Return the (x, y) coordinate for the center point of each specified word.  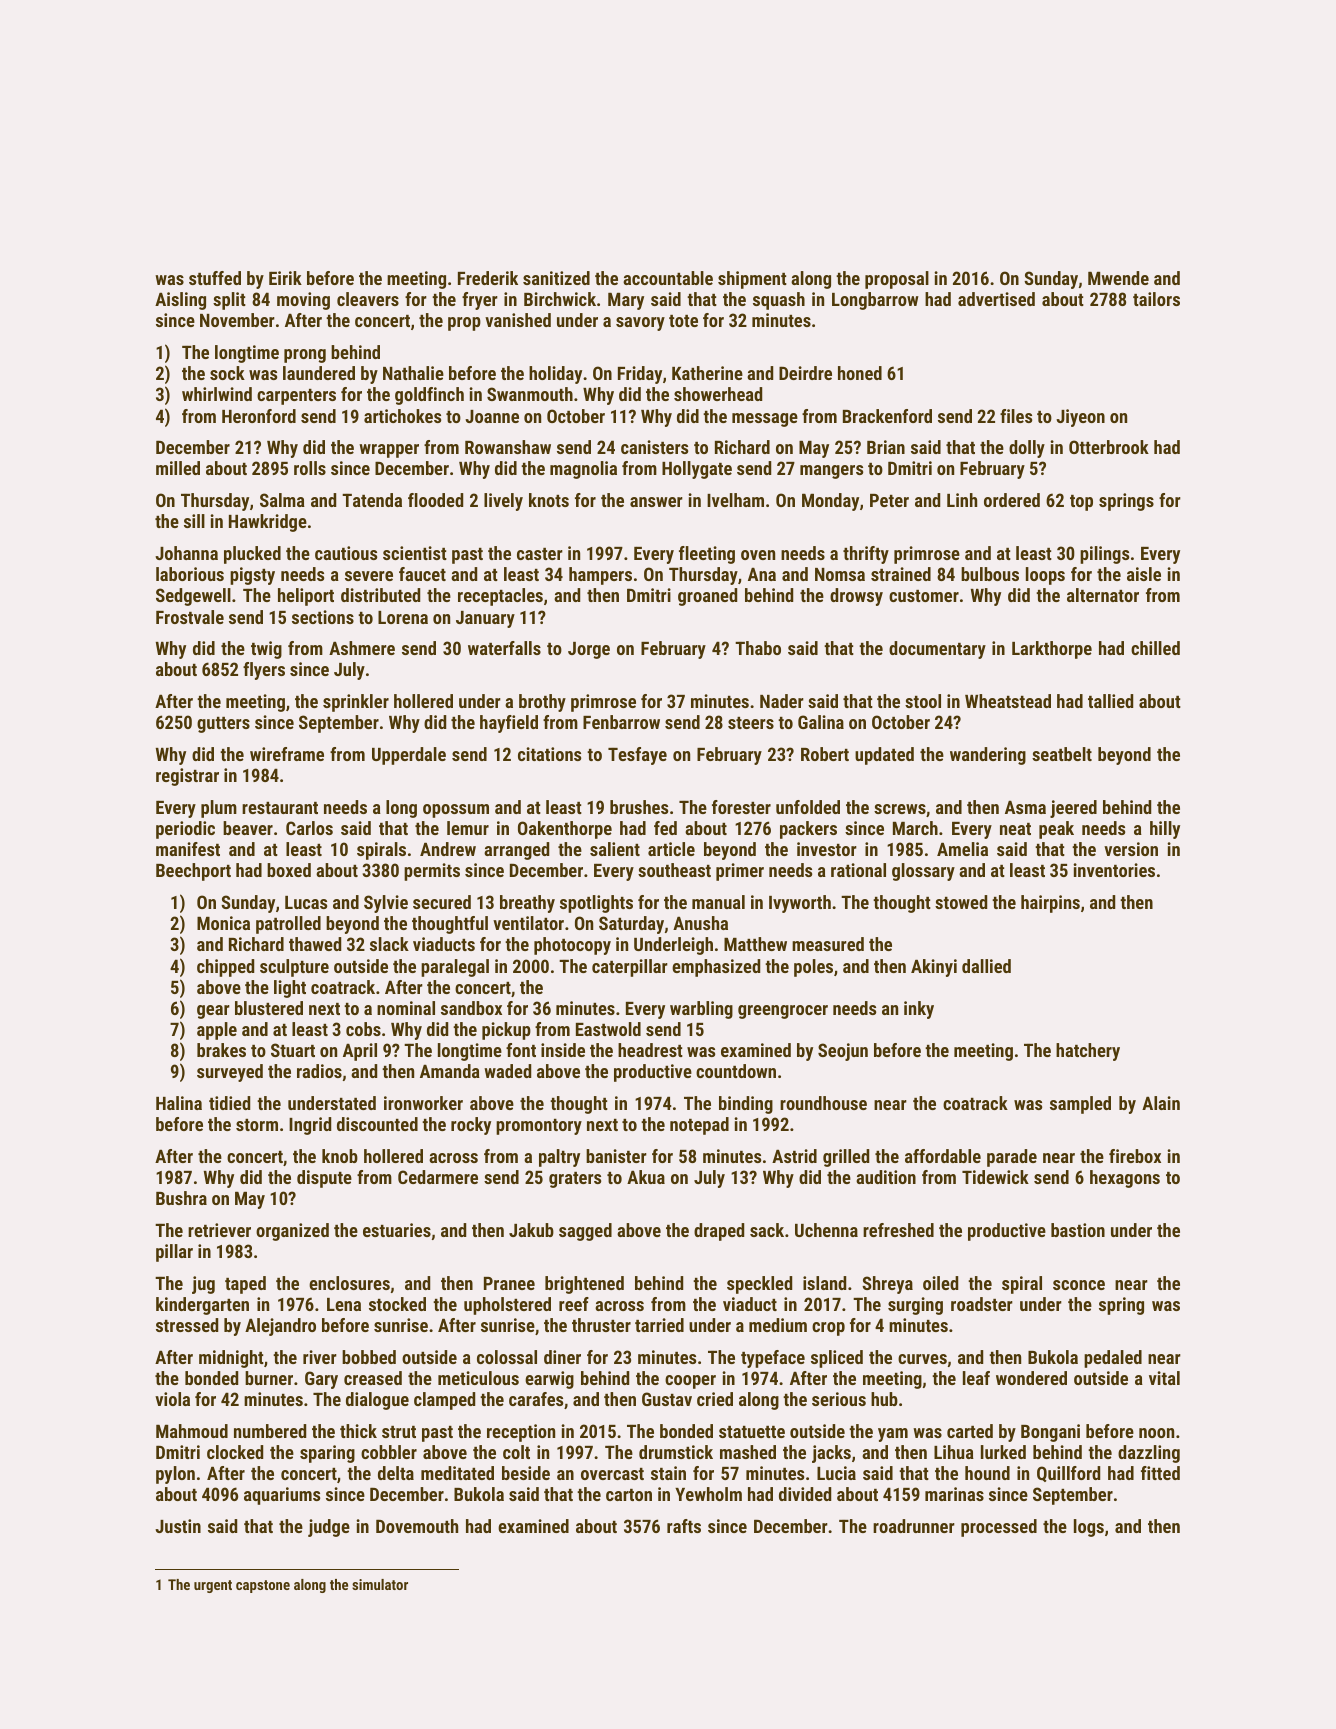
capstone (263, 1586)
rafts (684, 1526)
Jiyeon (1080, 418)
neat (1015, 829)
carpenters (296, 397)
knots (549, 500)
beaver (248, 828)
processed (999, 1528)
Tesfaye (637, 756)
